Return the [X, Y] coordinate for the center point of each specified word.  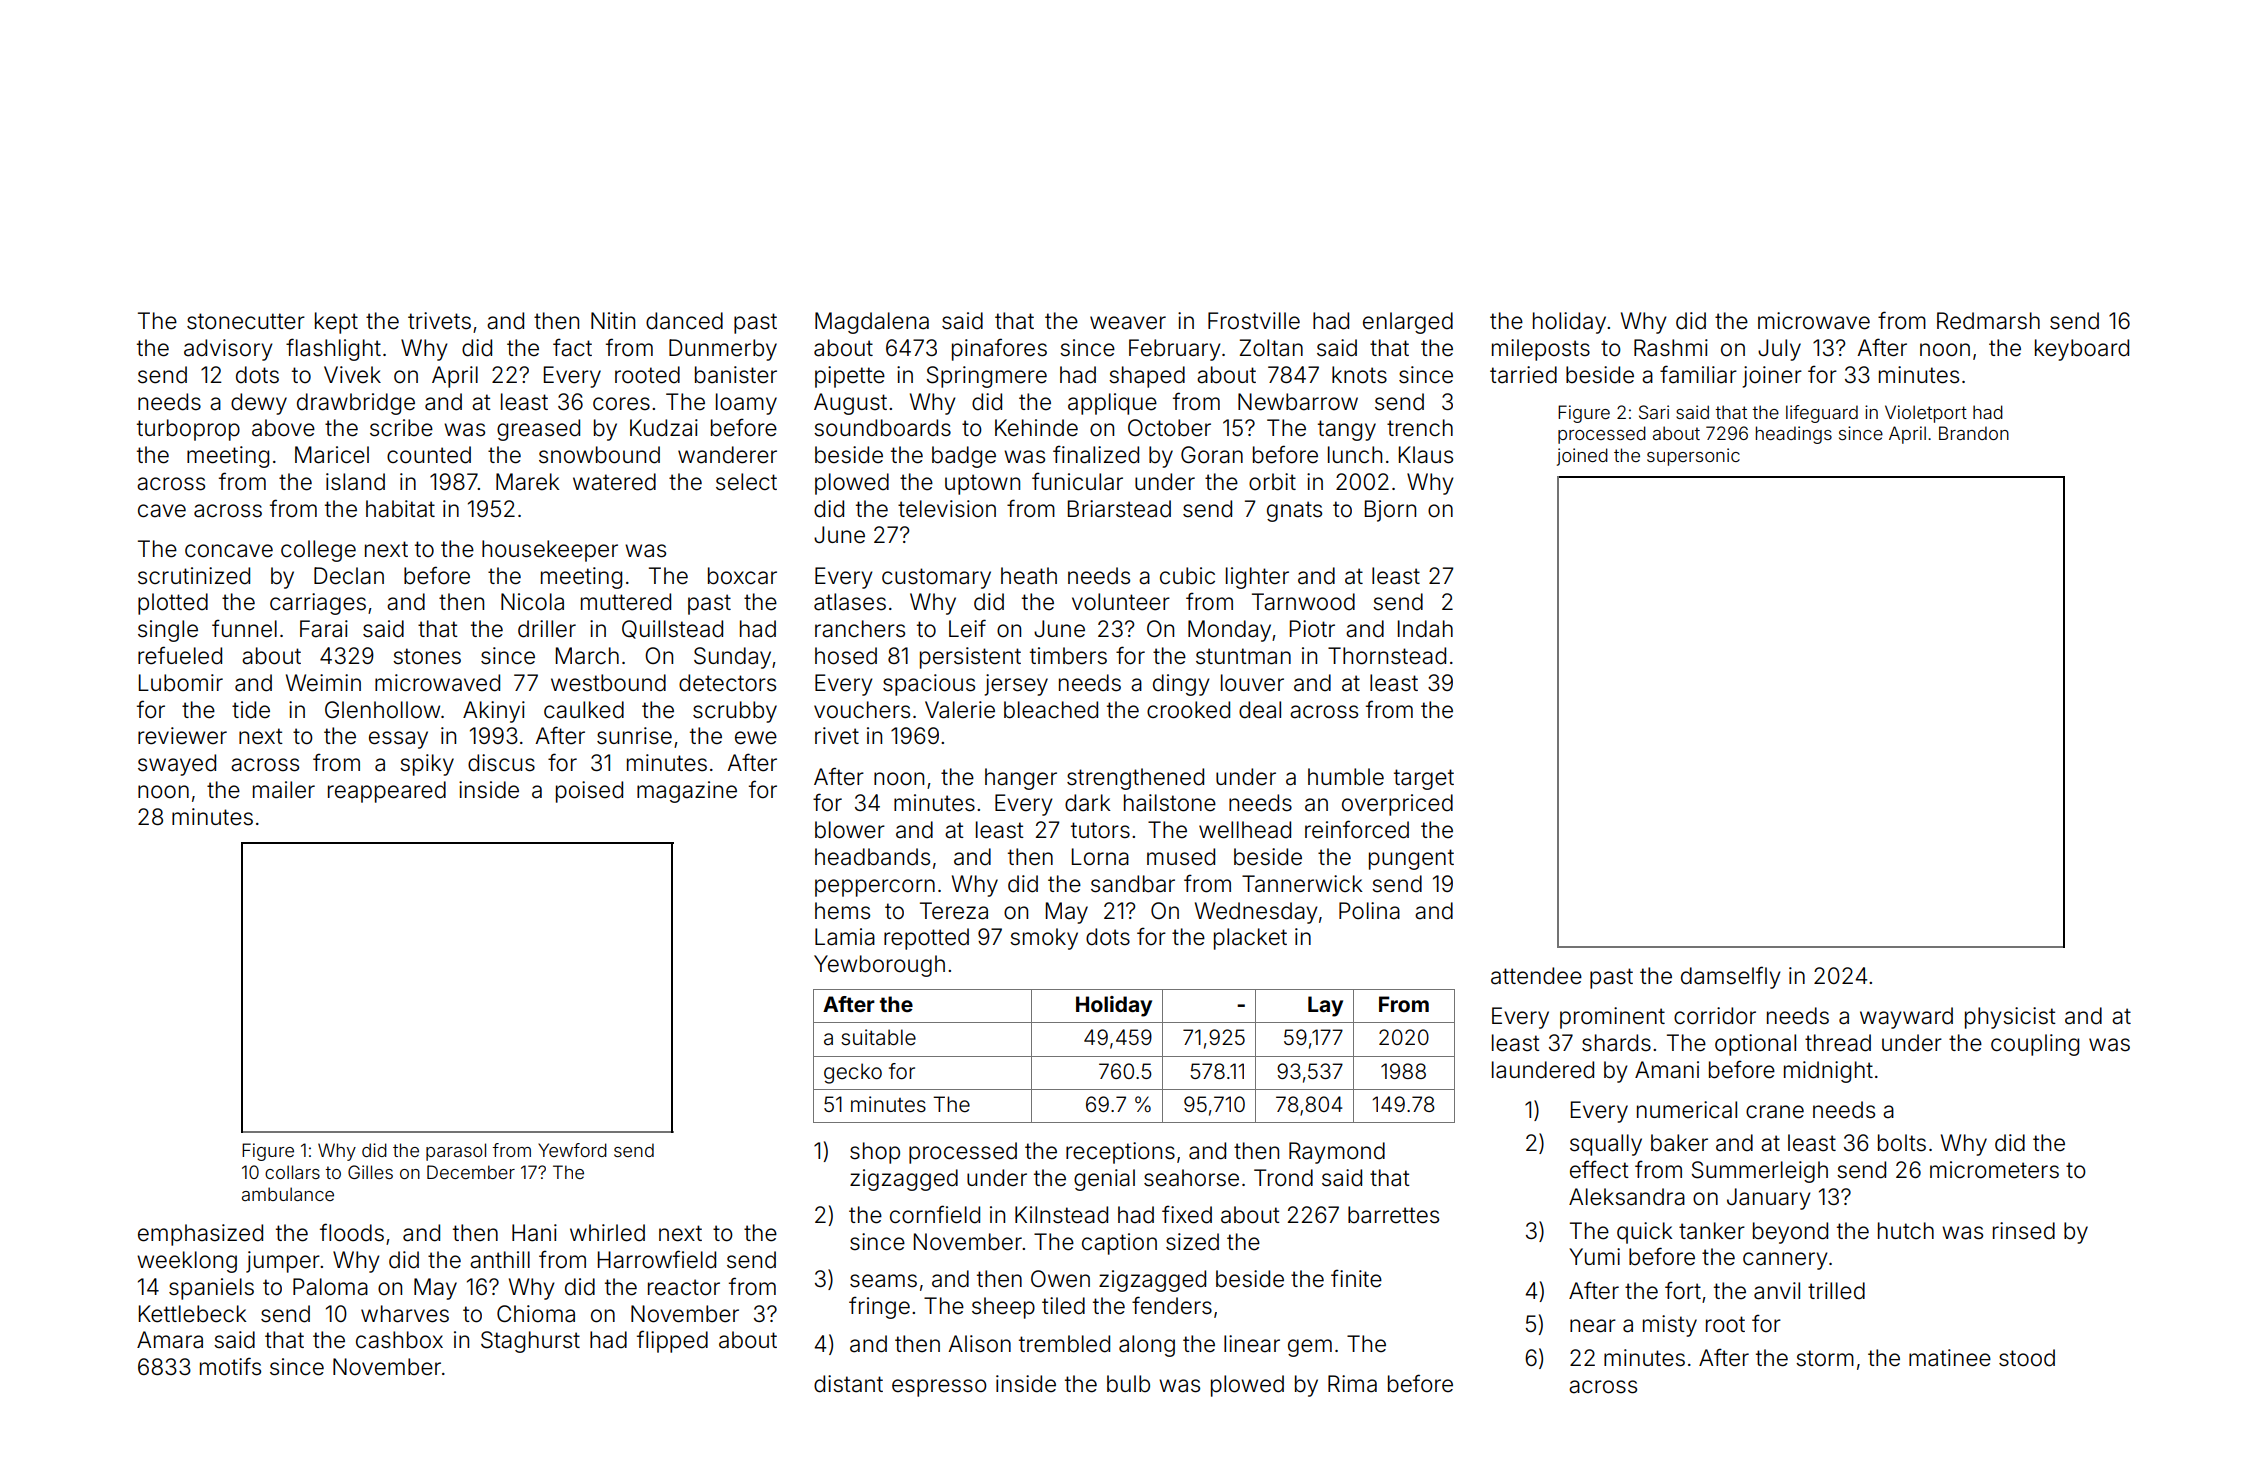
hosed [846, 656]
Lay [1325, 1006]
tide [251, 710]
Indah [1425, 629]
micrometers [1994, 1170]
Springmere [987, 377]
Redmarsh [1988, 321]
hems [842, 911]
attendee [1536, 976]
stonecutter [246, 321]
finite [1356, 1278]
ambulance [288, 1194]
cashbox [399, 1340]
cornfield [935, 1214]
